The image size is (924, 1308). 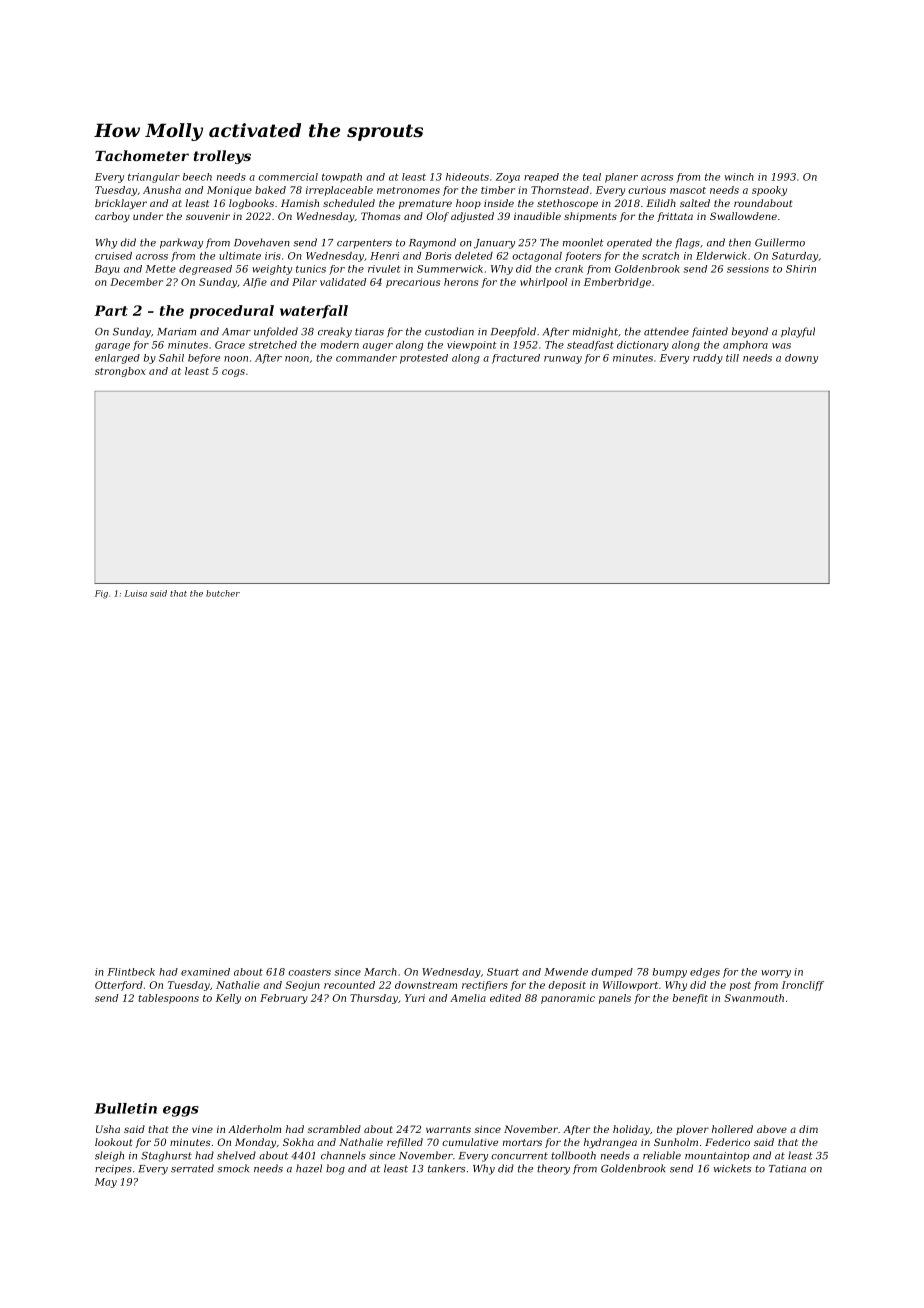 I want to click on recipes, so click(x=113, y=1169).
